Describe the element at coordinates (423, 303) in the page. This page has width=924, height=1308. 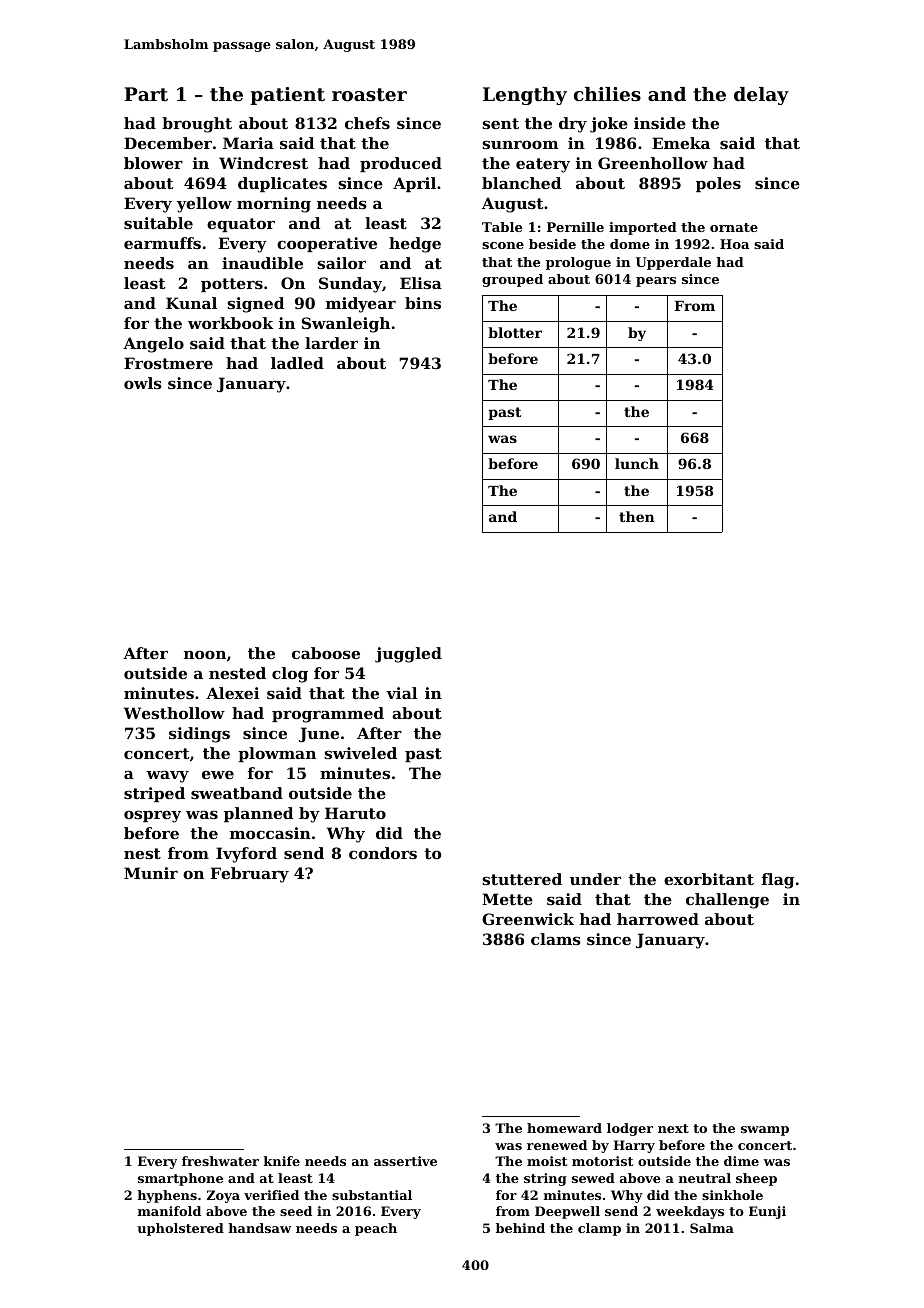
I see `bins` at that location.
